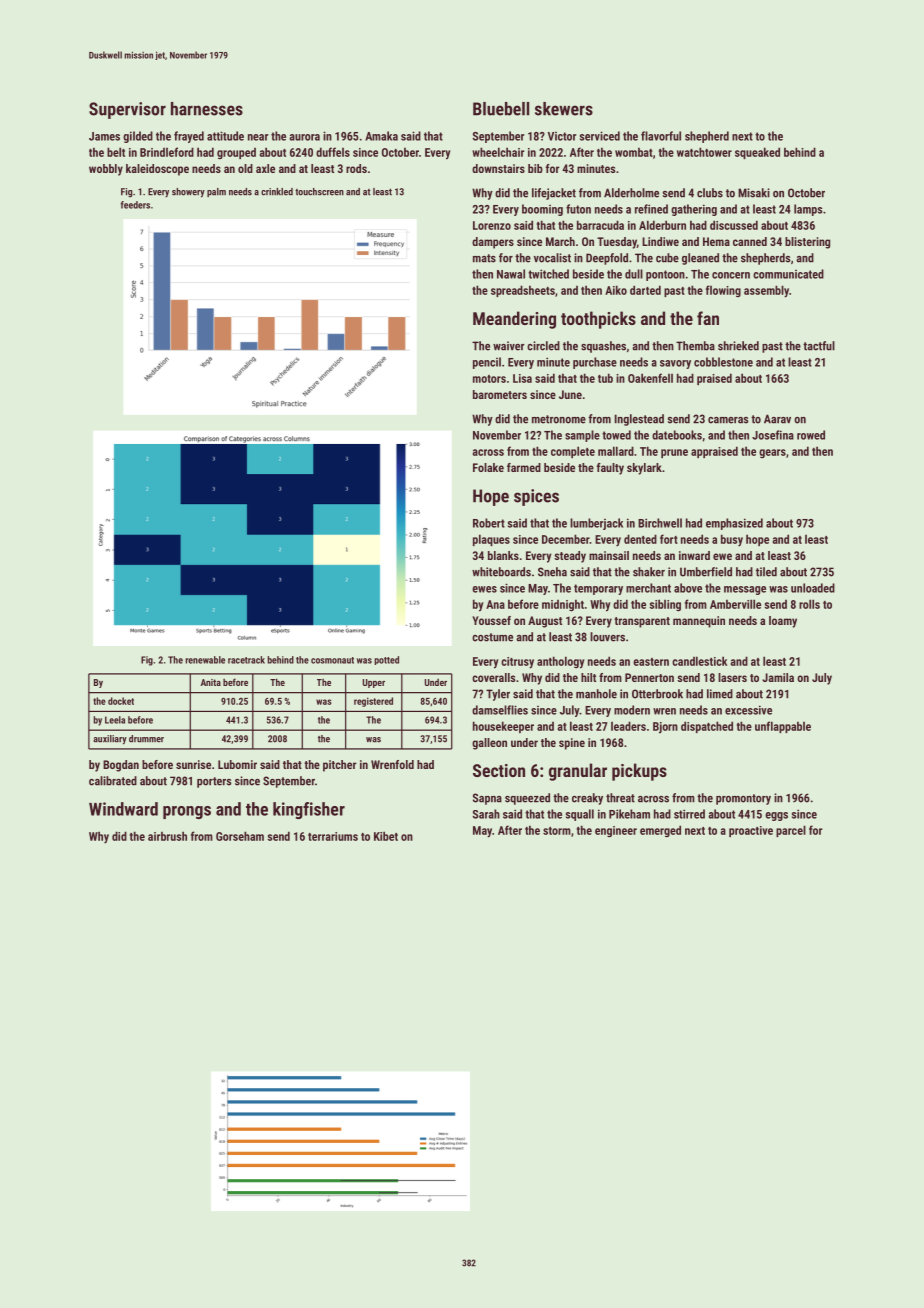 This document has height=1308, width=924. I want to click on canned, so click(750, 241).
